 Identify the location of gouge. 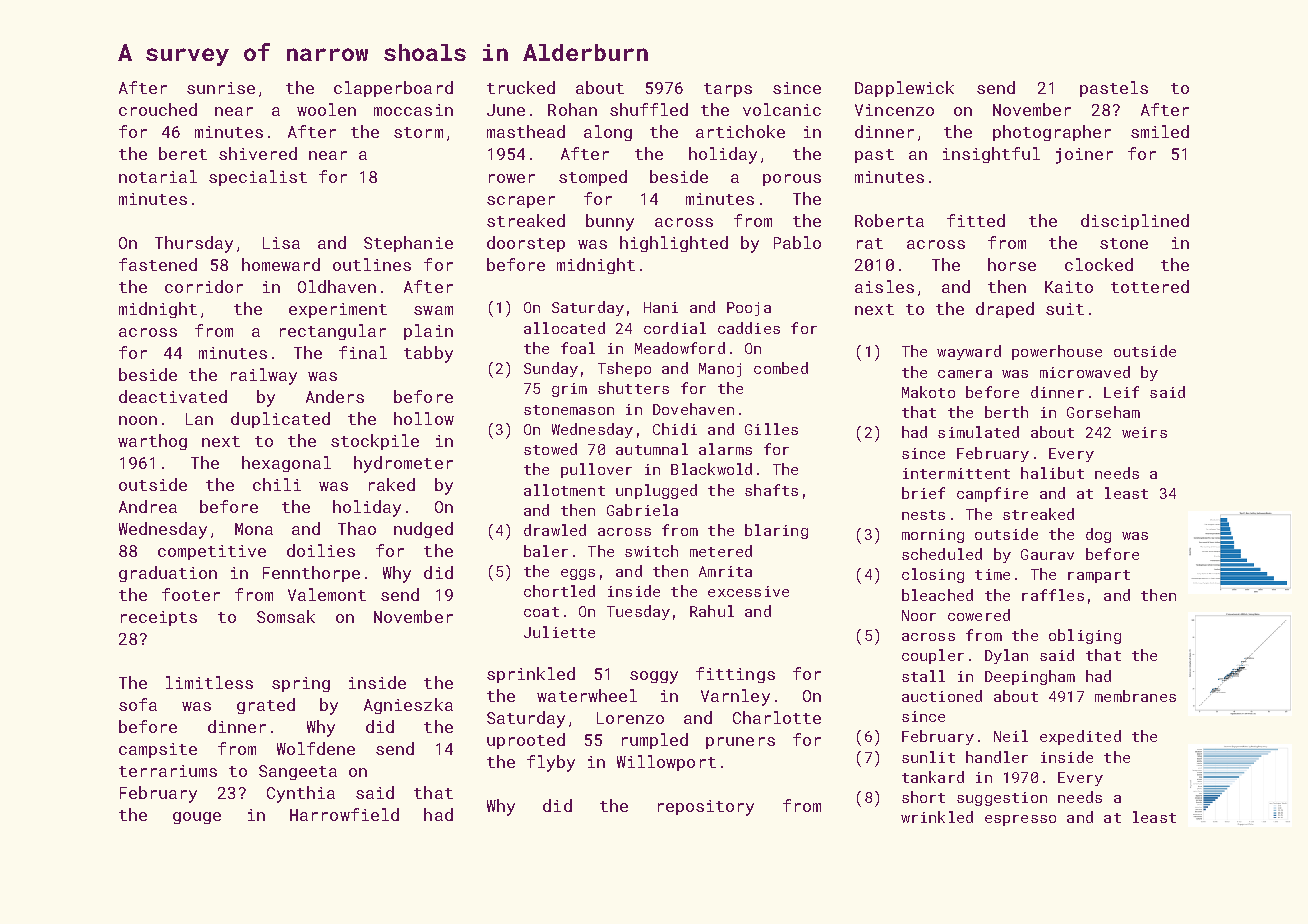
(197, 818).
